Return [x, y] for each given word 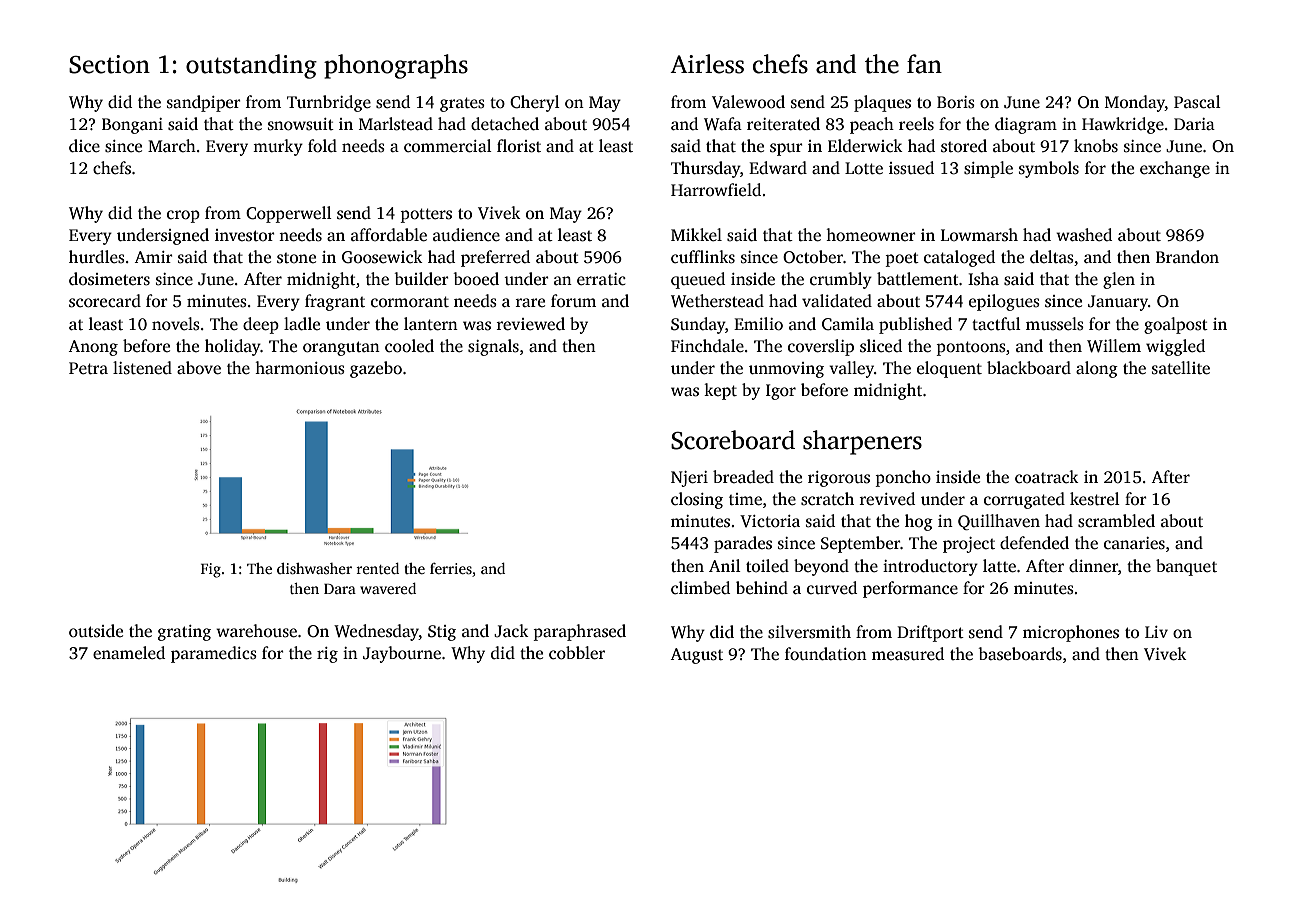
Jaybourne [402, 654]
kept [720, 391]
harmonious [300, 368]
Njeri [689, 479]
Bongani [132, 126]
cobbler [577, 653]
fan [924, 64]
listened [142, 368]
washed [1084, 235]
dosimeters [109, 279]
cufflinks [703, 257]
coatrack [1047, 477]
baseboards [1020, 654]
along [1097, 369]
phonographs [396, 66]
